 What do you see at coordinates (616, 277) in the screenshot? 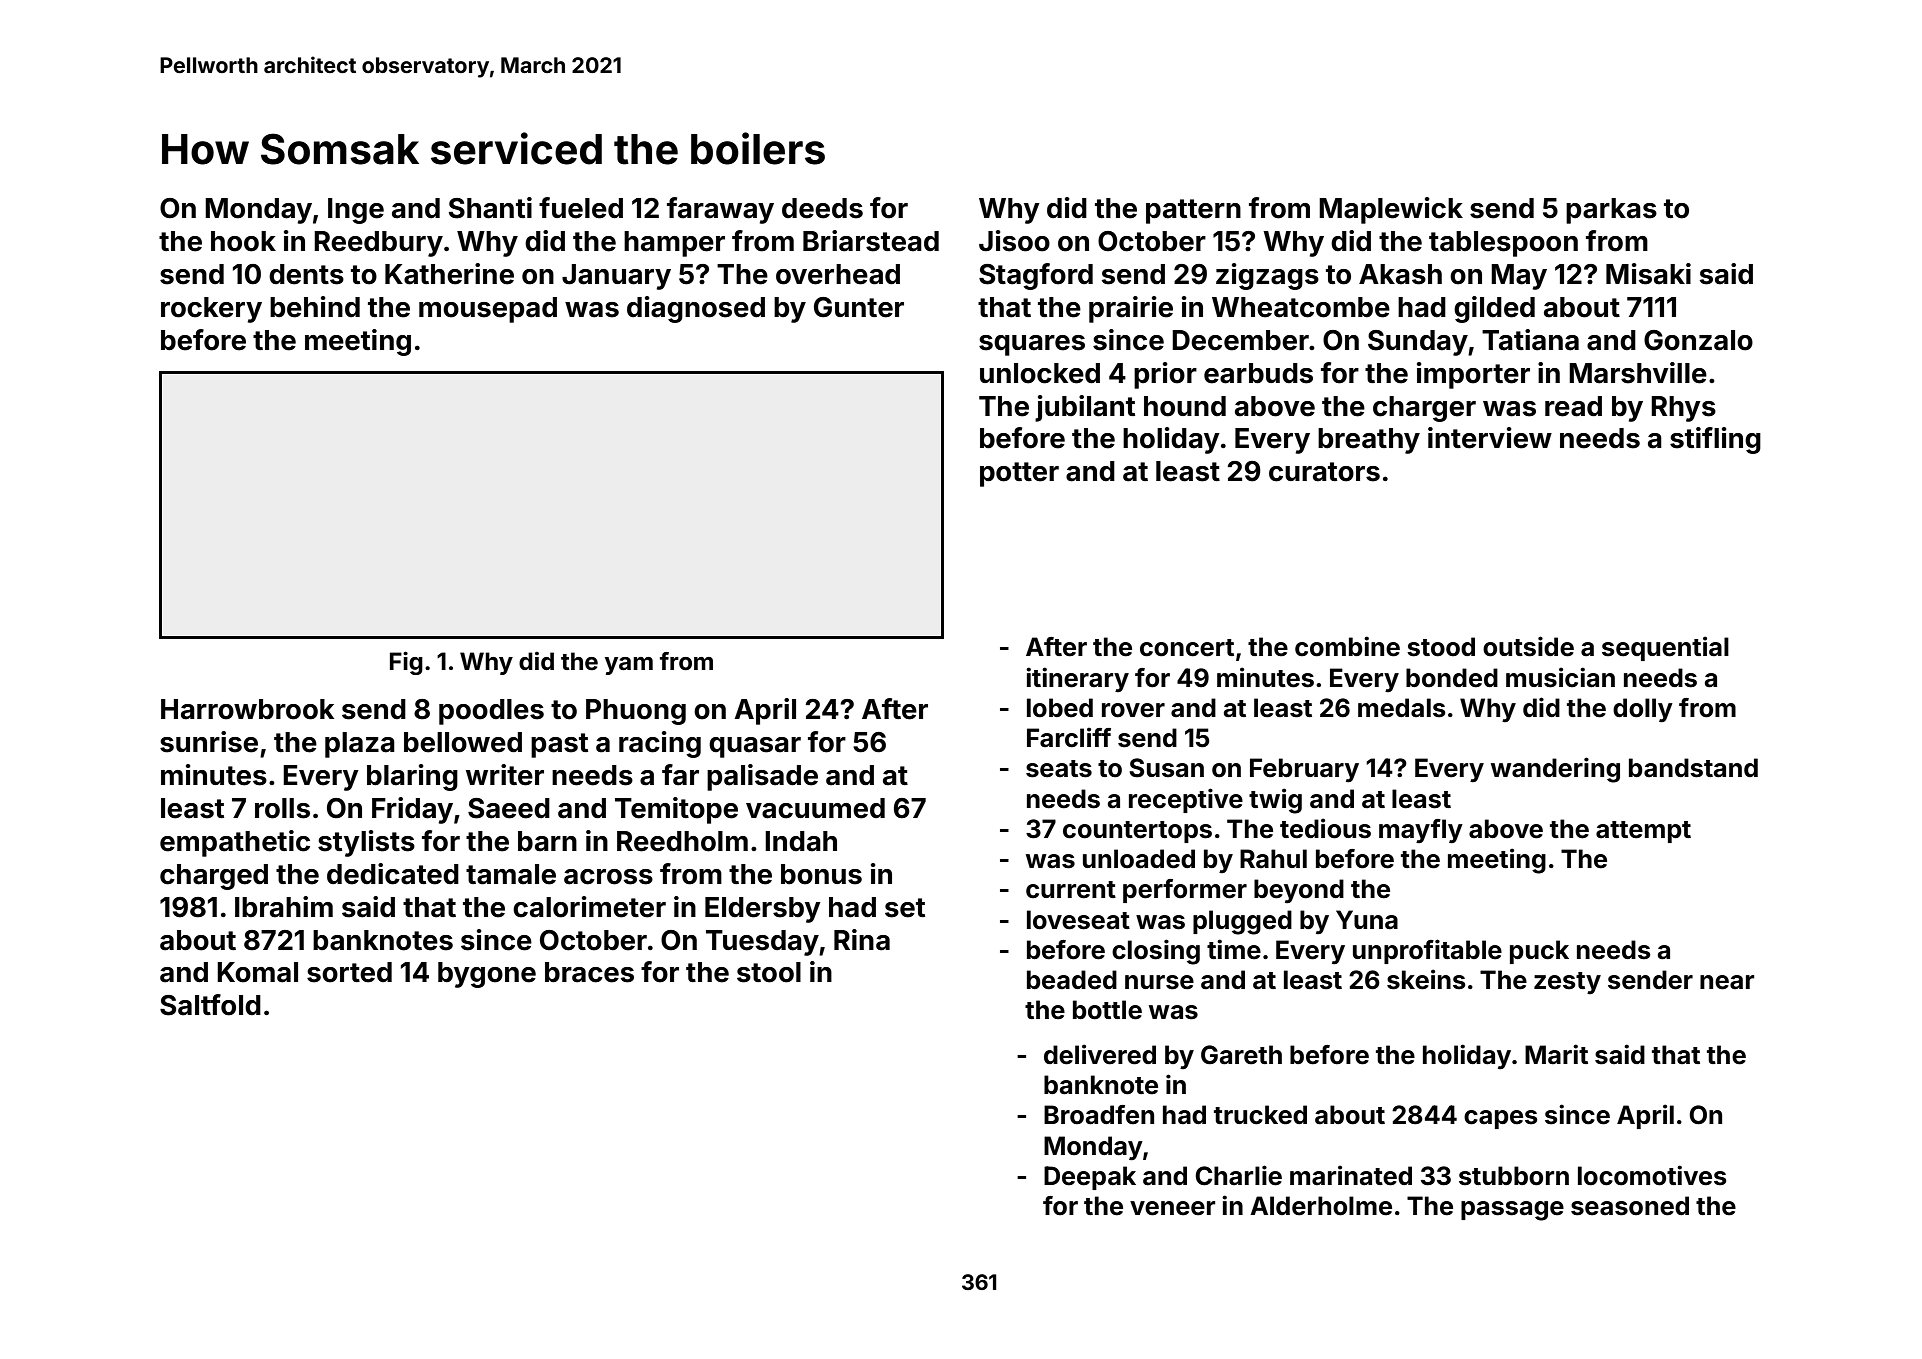
I see `January` at bounding box center [616, 277].
